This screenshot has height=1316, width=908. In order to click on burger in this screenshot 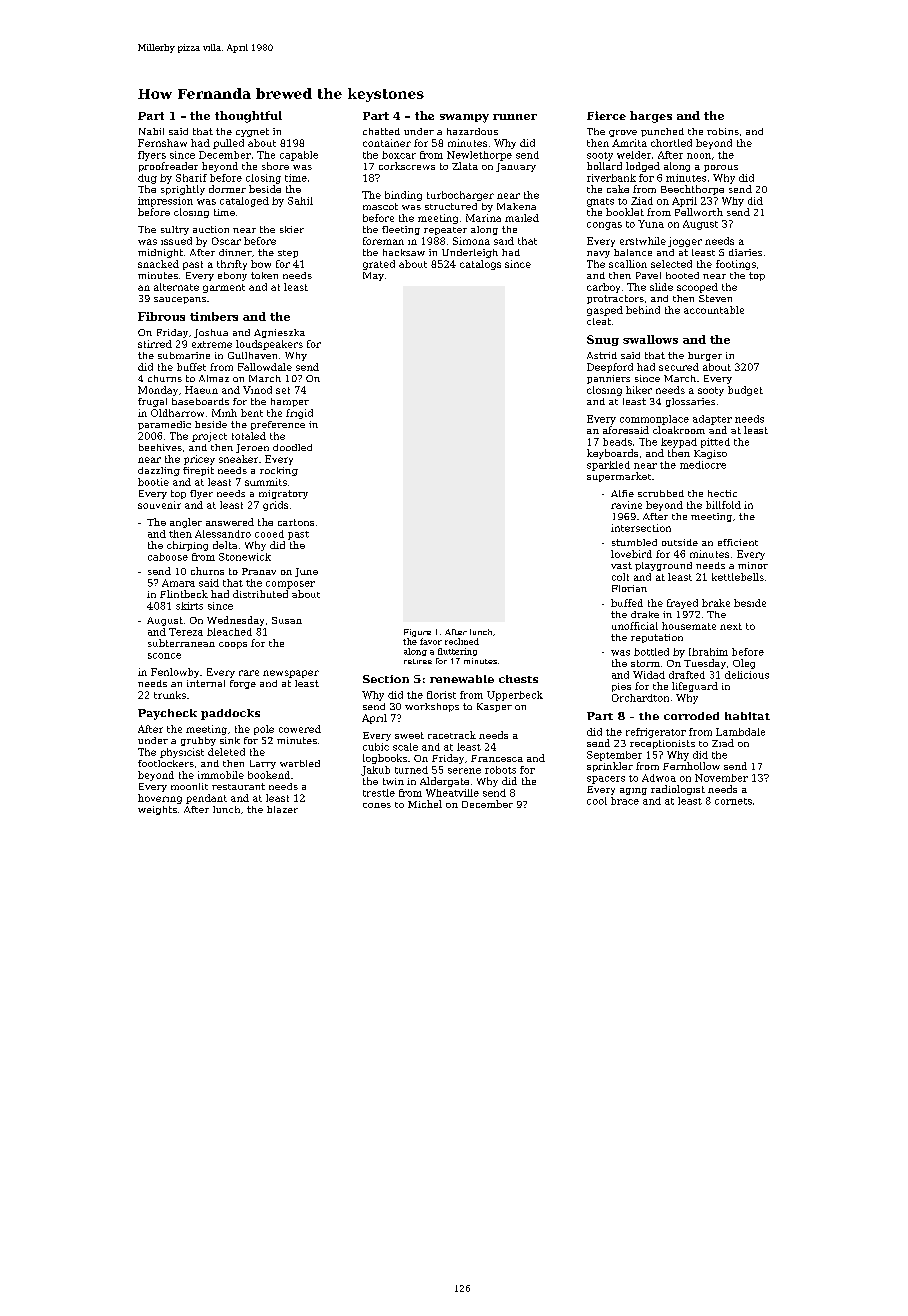, I will do `click(705, 356)`.
